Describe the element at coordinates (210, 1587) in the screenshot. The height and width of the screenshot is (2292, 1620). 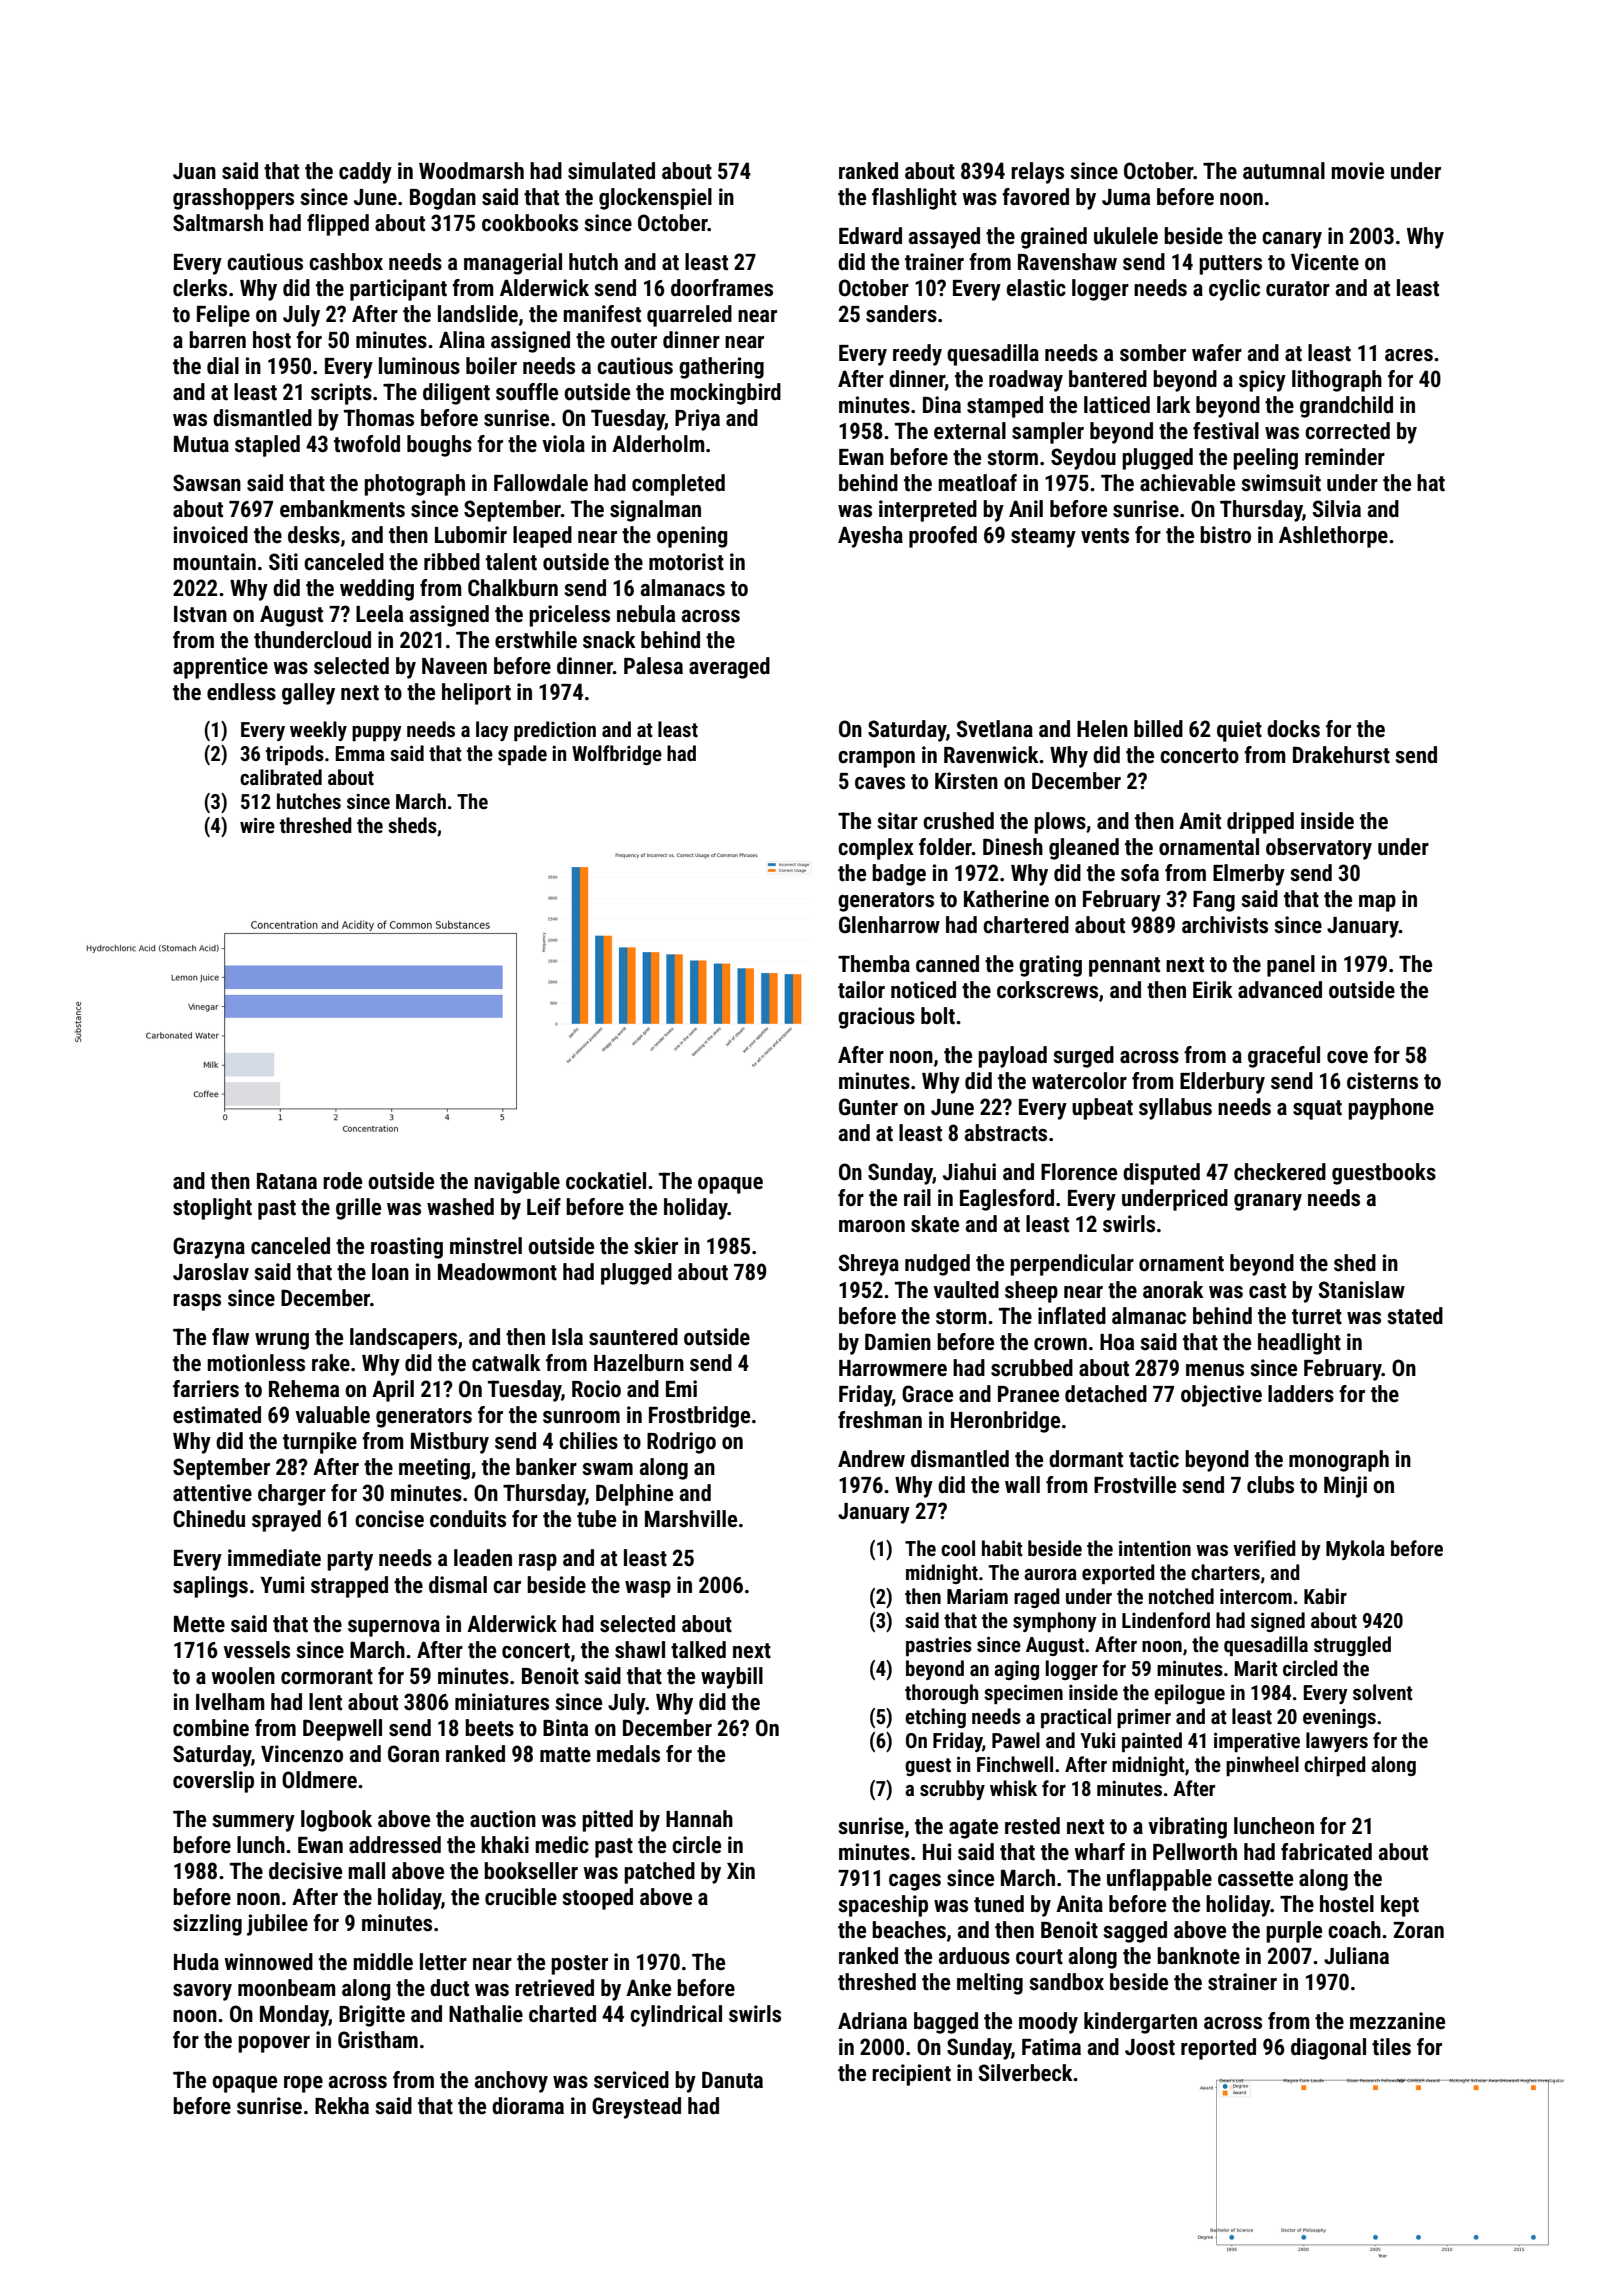
I see `saplings` at that location.
